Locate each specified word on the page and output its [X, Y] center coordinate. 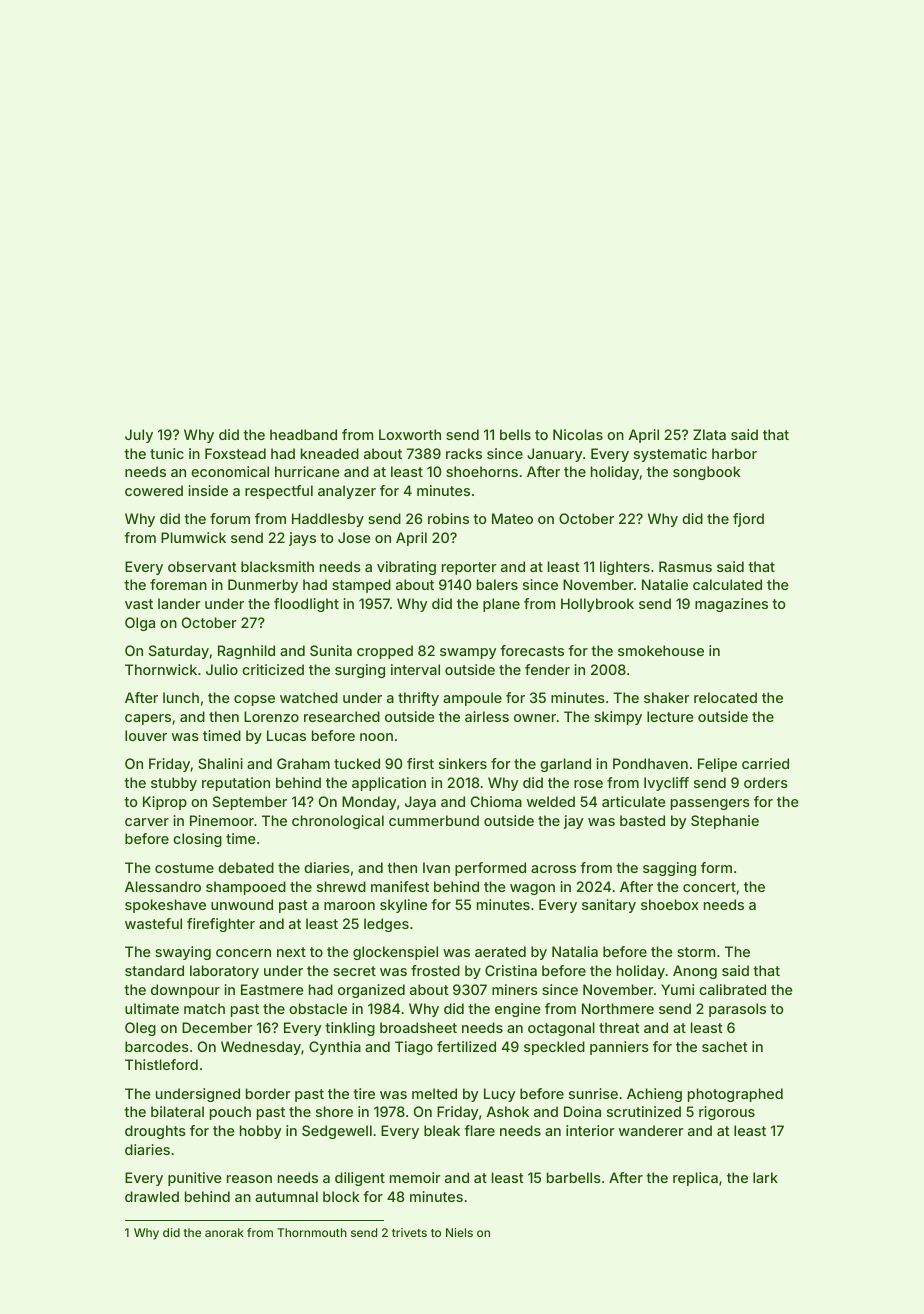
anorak [224, 1232]
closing [197, 840]
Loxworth [410, 434]
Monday [369, 803]
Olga [140, 624]
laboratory [224, 972]
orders [766, 782]
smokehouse [661, 650]
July [139, 436]
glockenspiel [395, 953]
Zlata [709, 434]
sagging [669, 869]
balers [497, 584]
